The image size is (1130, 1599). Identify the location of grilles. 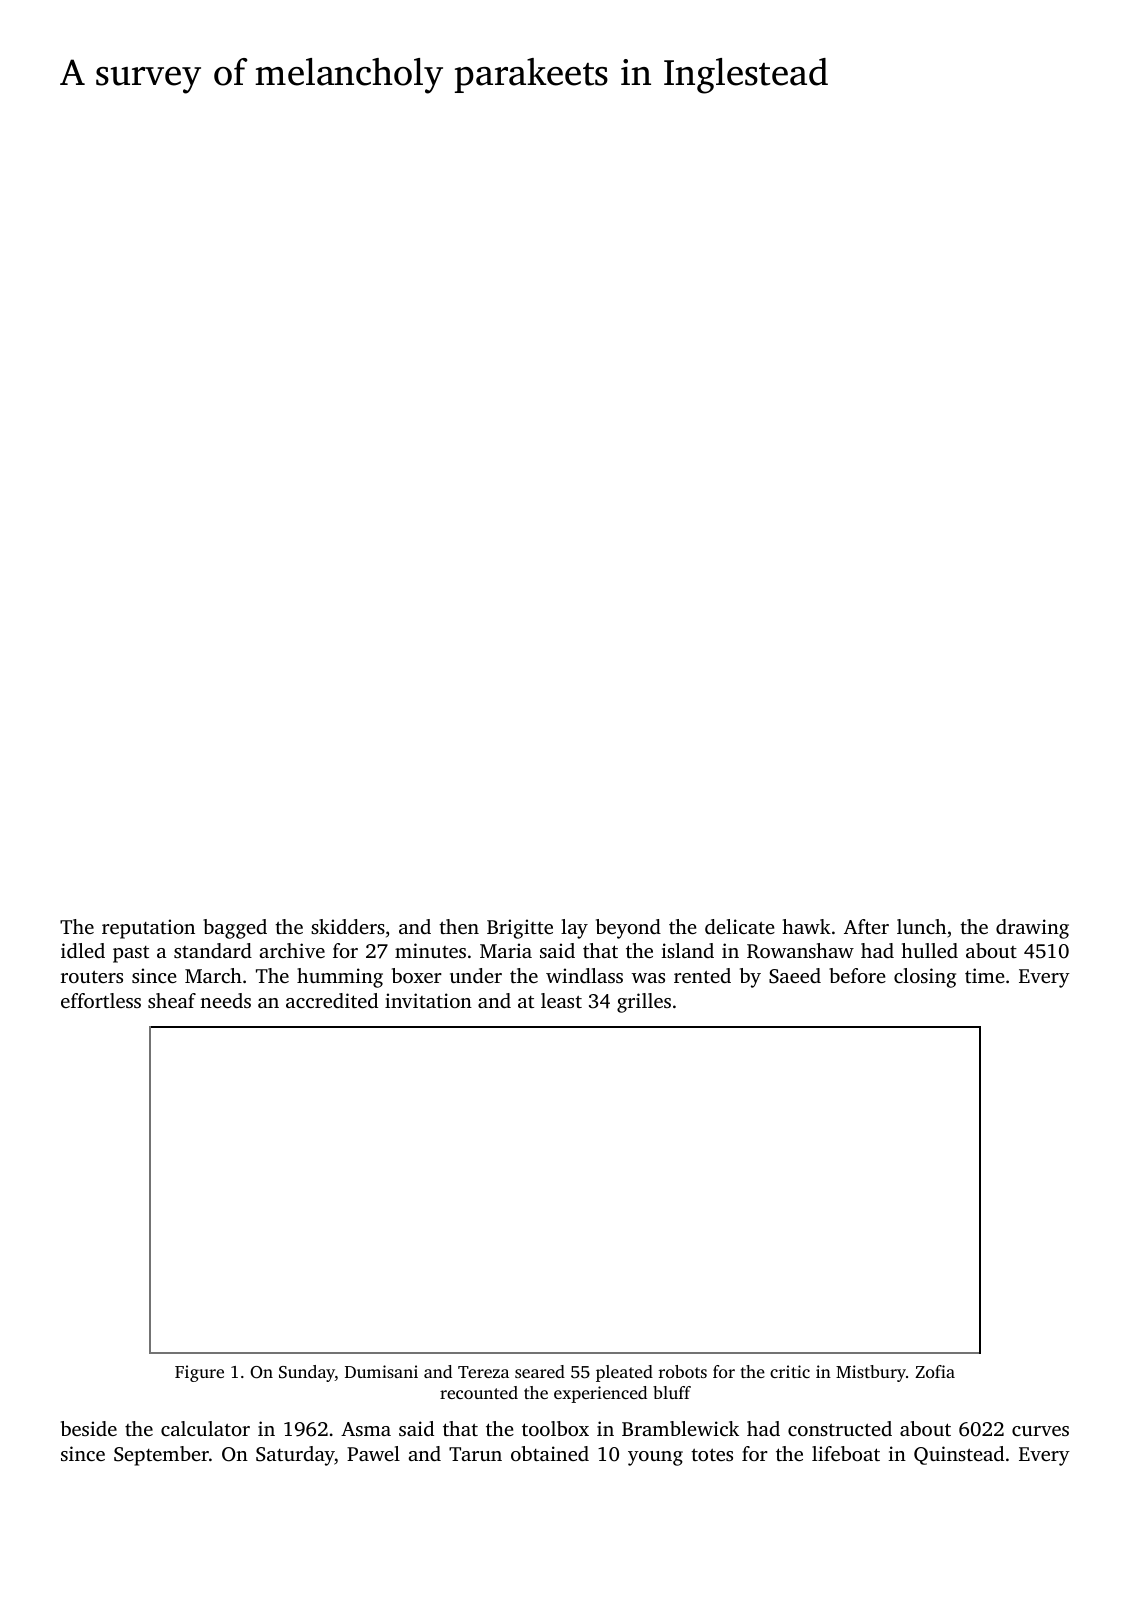
(644, 1003).
